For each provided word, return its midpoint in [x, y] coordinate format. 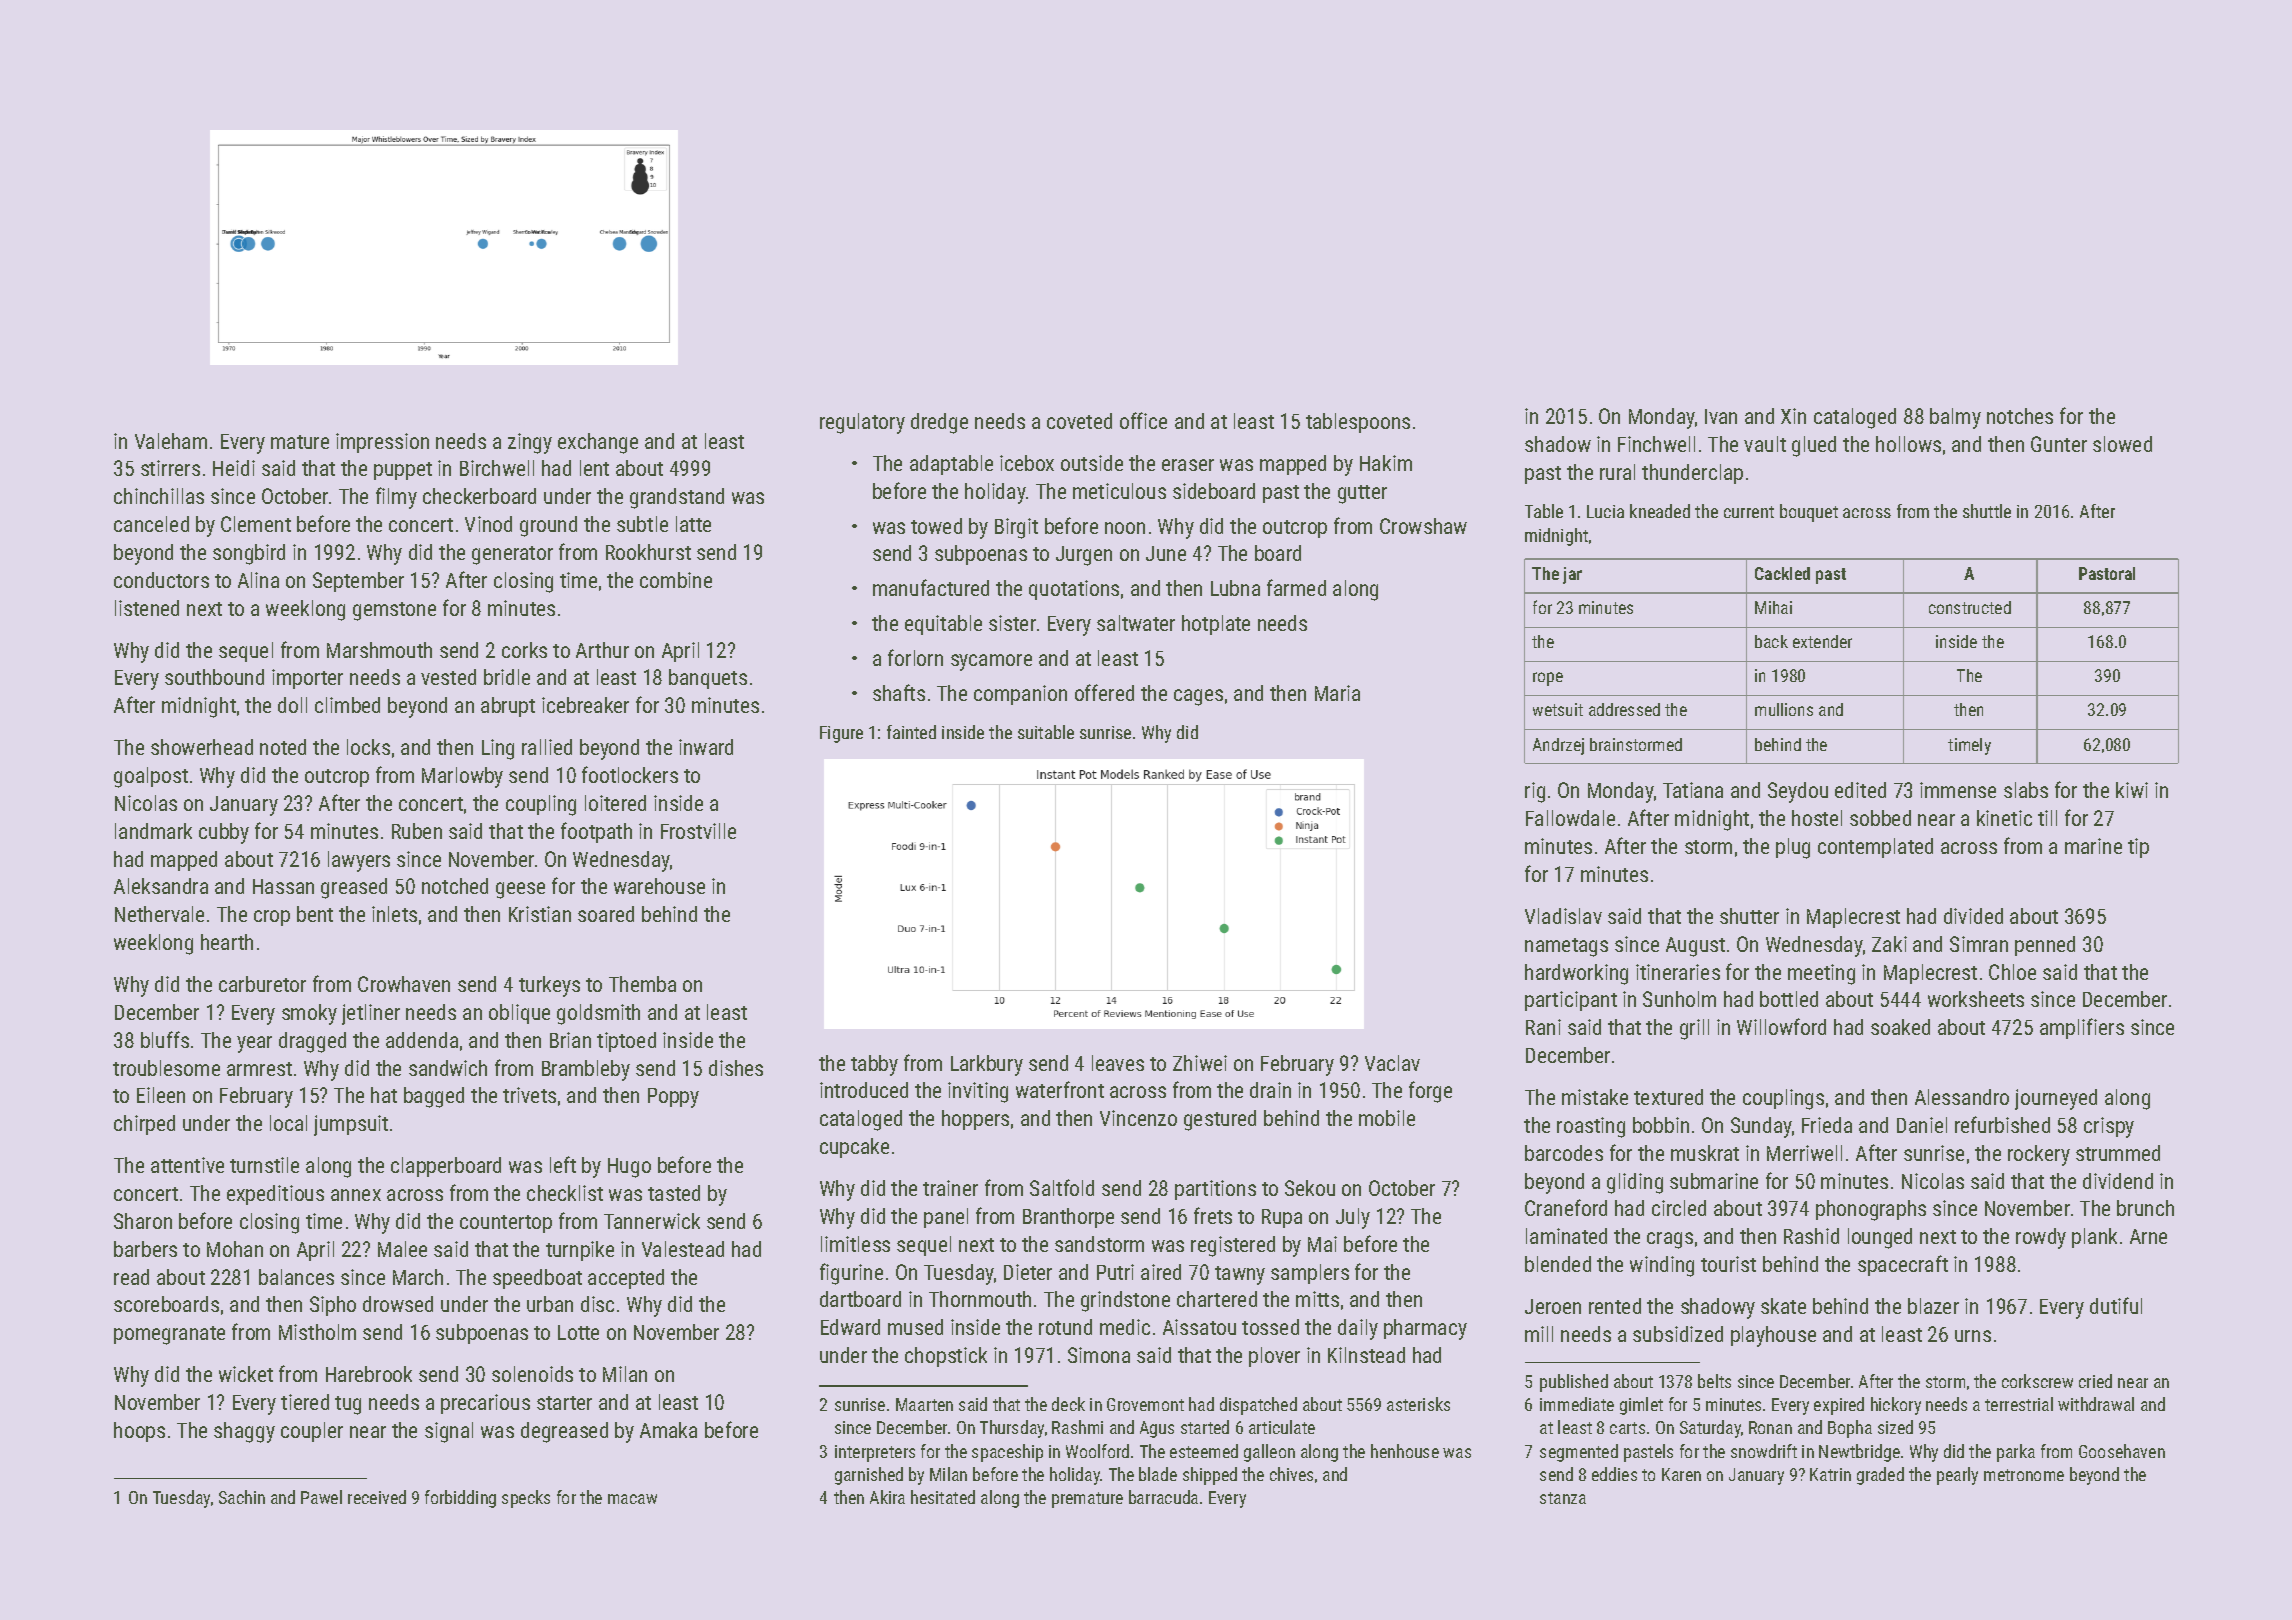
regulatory [862, 423]
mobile [1387, 1118]
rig [1535, 792]
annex [356, 1195]
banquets [708, 679]
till [2047, 818]
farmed [1296, 587]
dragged [312, 1042]
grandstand [677, 498]
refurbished [2002, 1124]
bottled [1789, 999]
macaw [632, 1499]
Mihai [1773, 607]
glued [1814, 446]
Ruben [417, 831]
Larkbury [987, 1065]
